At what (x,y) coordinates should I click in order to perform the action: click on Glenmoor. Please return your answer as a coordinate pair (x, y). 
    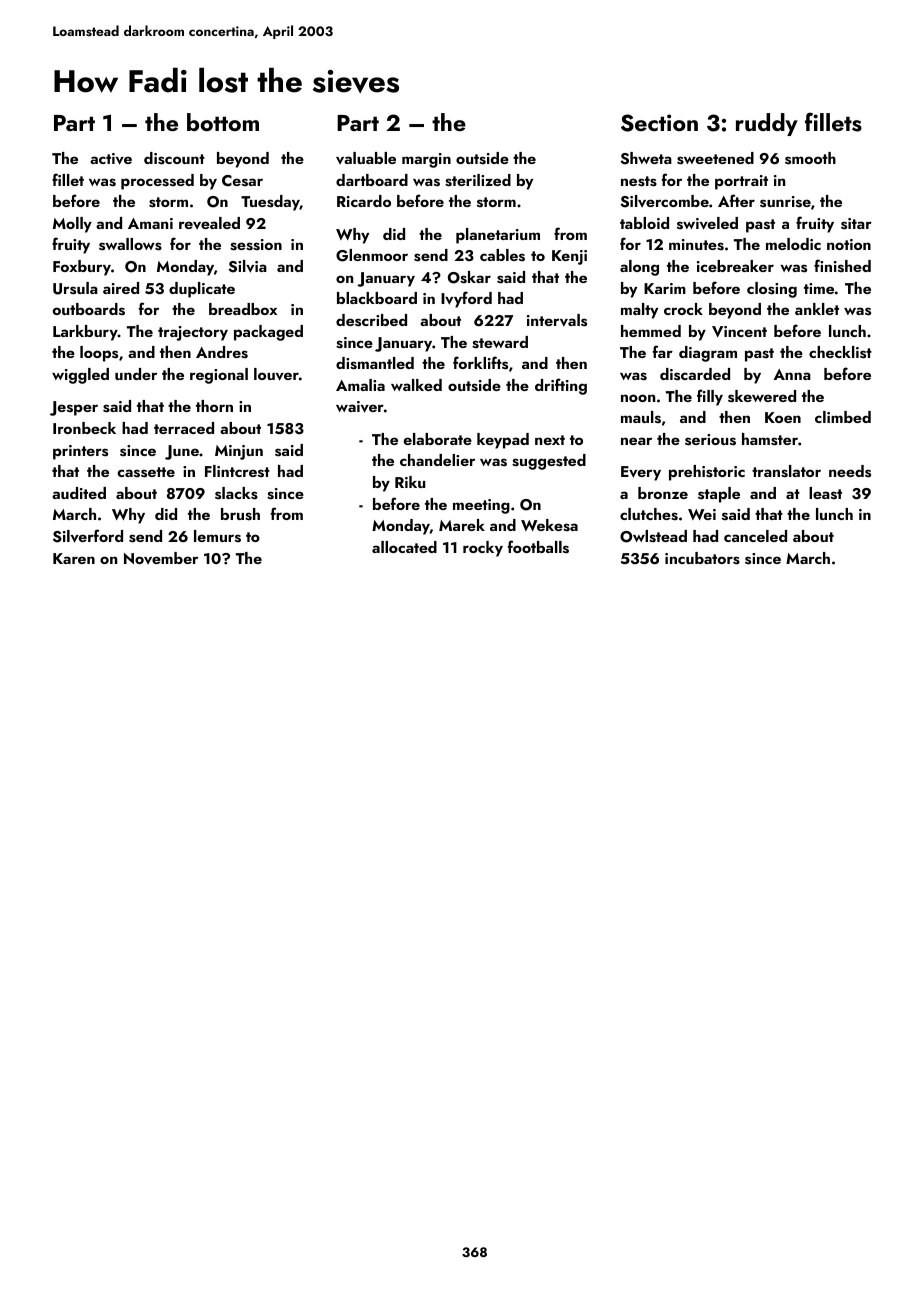
    Looking at the image, I should click on (372, 255).
